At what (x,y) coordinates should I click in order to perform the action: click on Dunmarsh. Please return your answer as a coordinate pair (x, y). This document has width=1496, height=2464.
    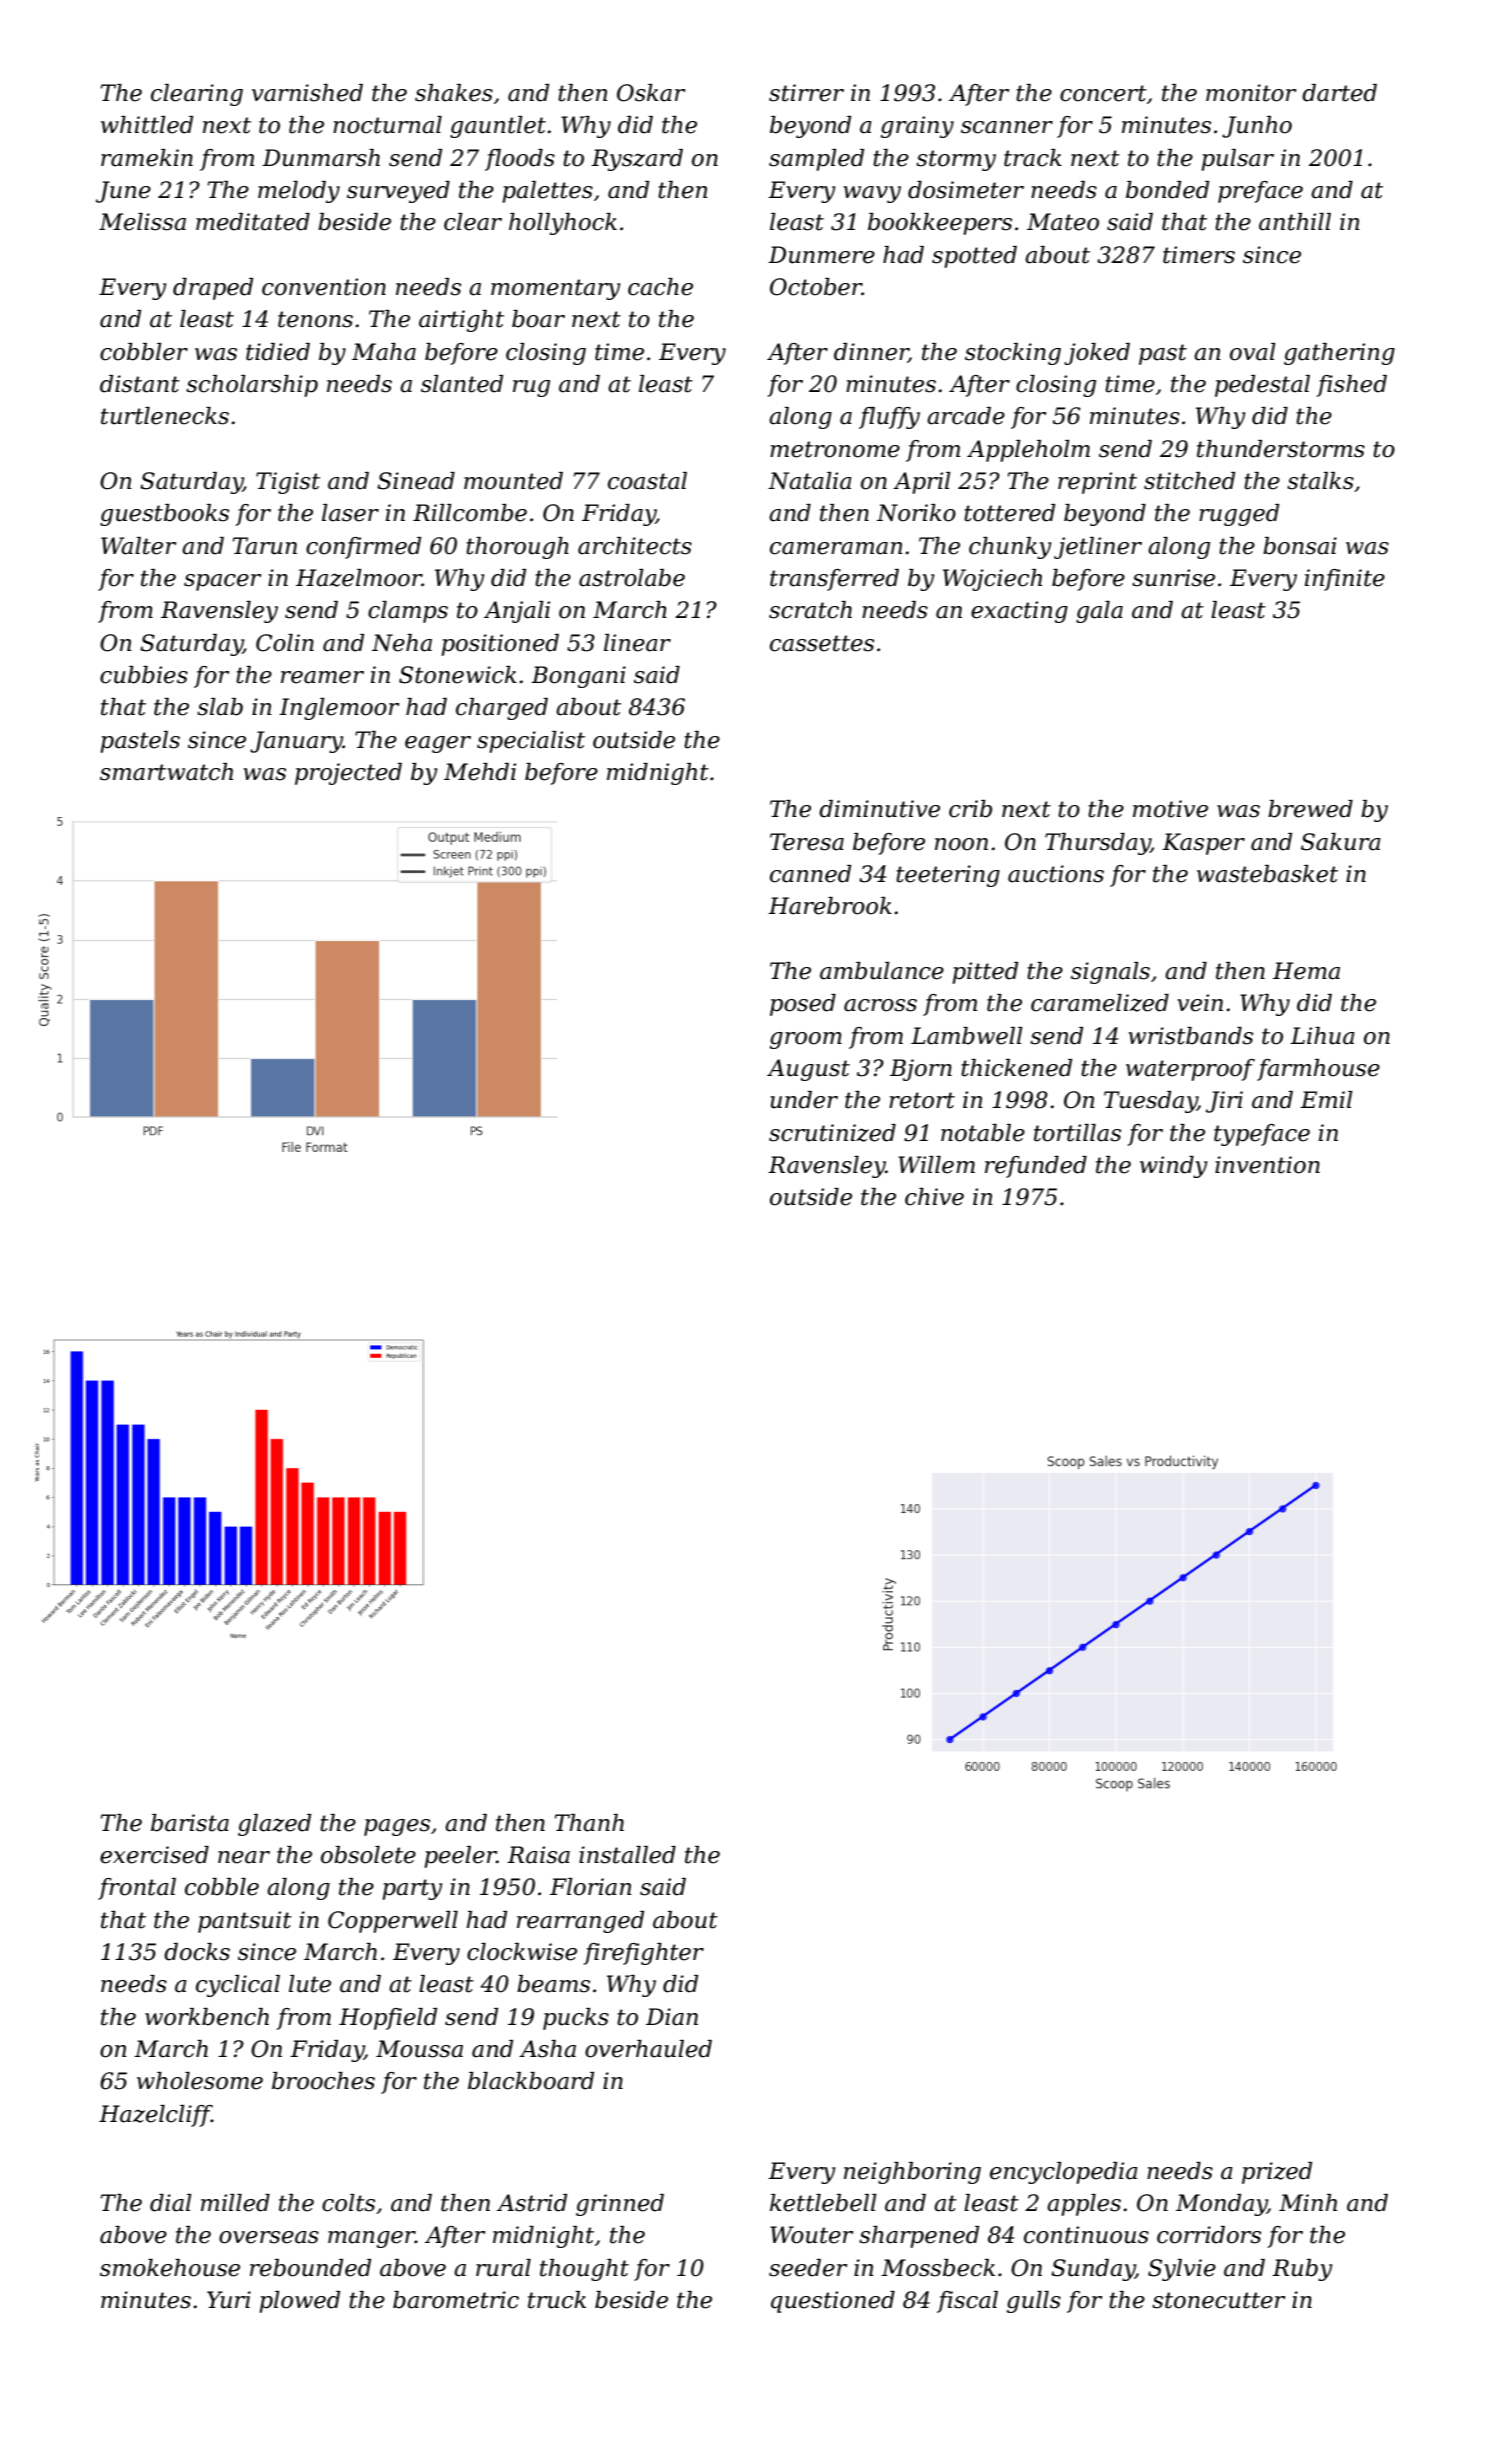
    Looking at the image, I should click on (321, 158).
